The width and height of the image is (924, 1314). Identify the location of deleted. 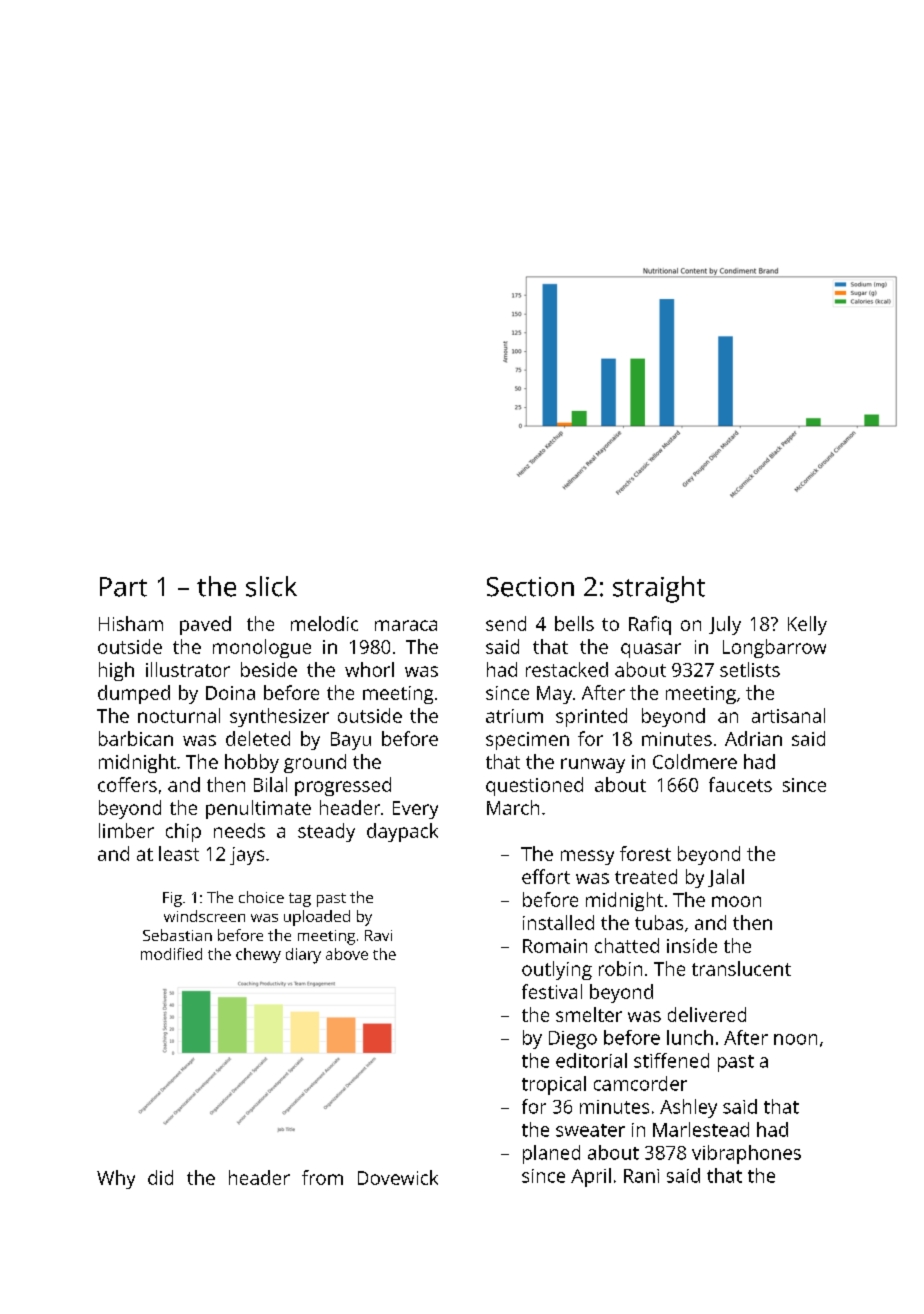
(258, 738).
